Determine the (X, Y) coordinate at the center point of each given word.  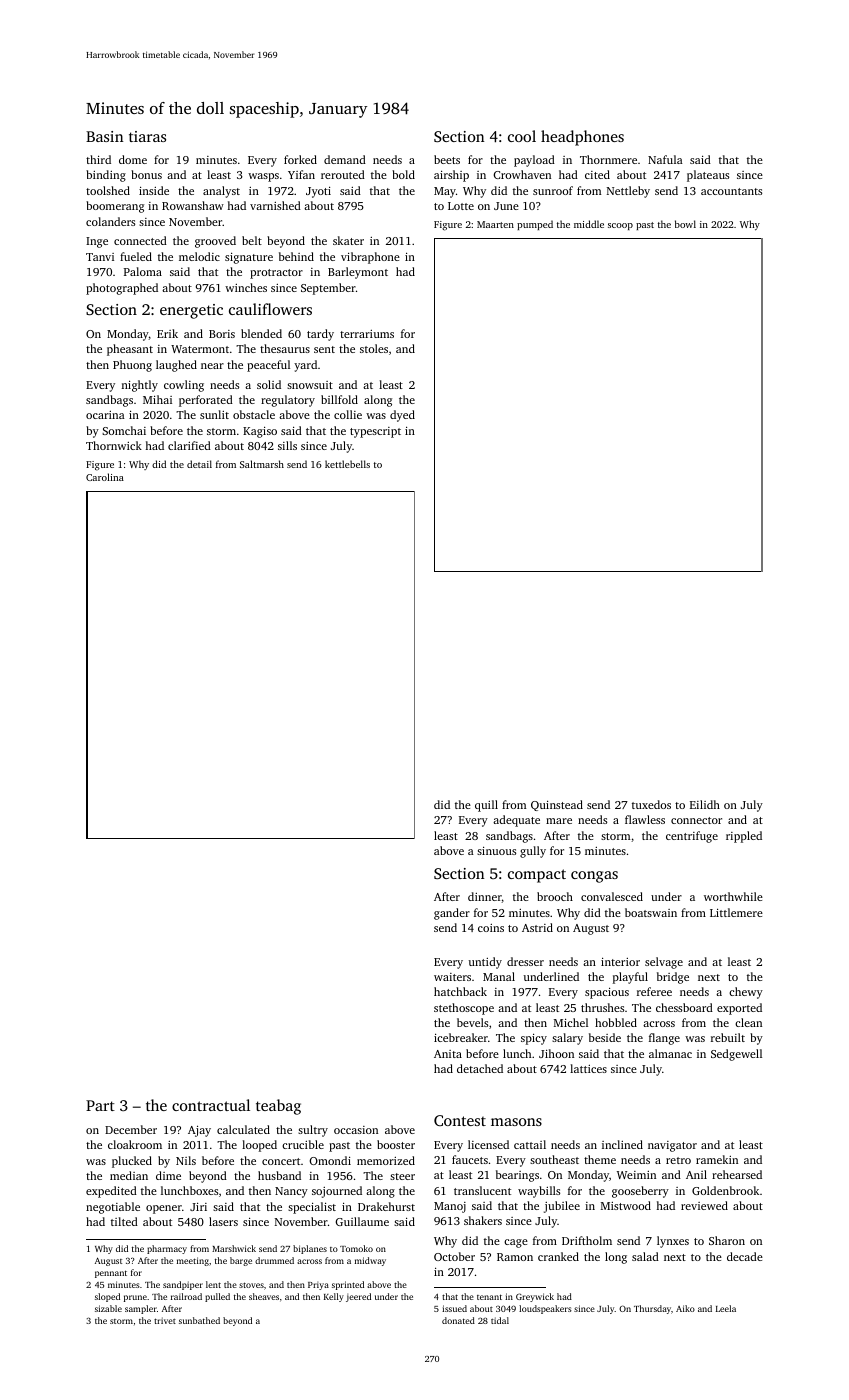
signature (249, 258)
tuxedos (651, 804)
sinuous (496, 850)
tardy (320, 335)
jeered (358, 1297)
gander (452, 914)
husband (279, 1175)
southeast (554, 1159)
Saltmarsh (262, 464)
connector (696, 820)
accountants (731, 191)
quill (486, 806)
